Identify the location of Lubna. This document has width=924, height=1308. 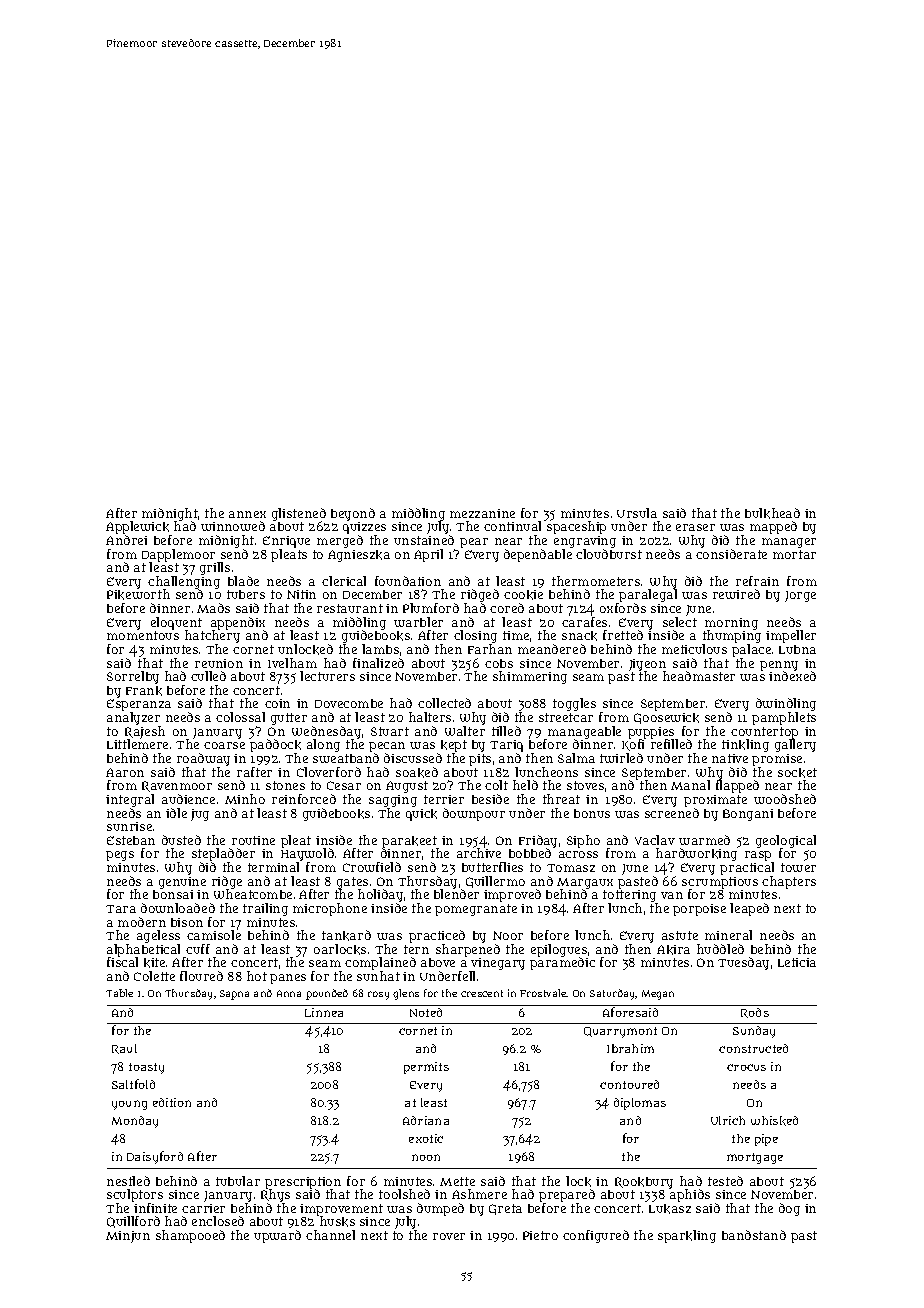
(797, 649).
